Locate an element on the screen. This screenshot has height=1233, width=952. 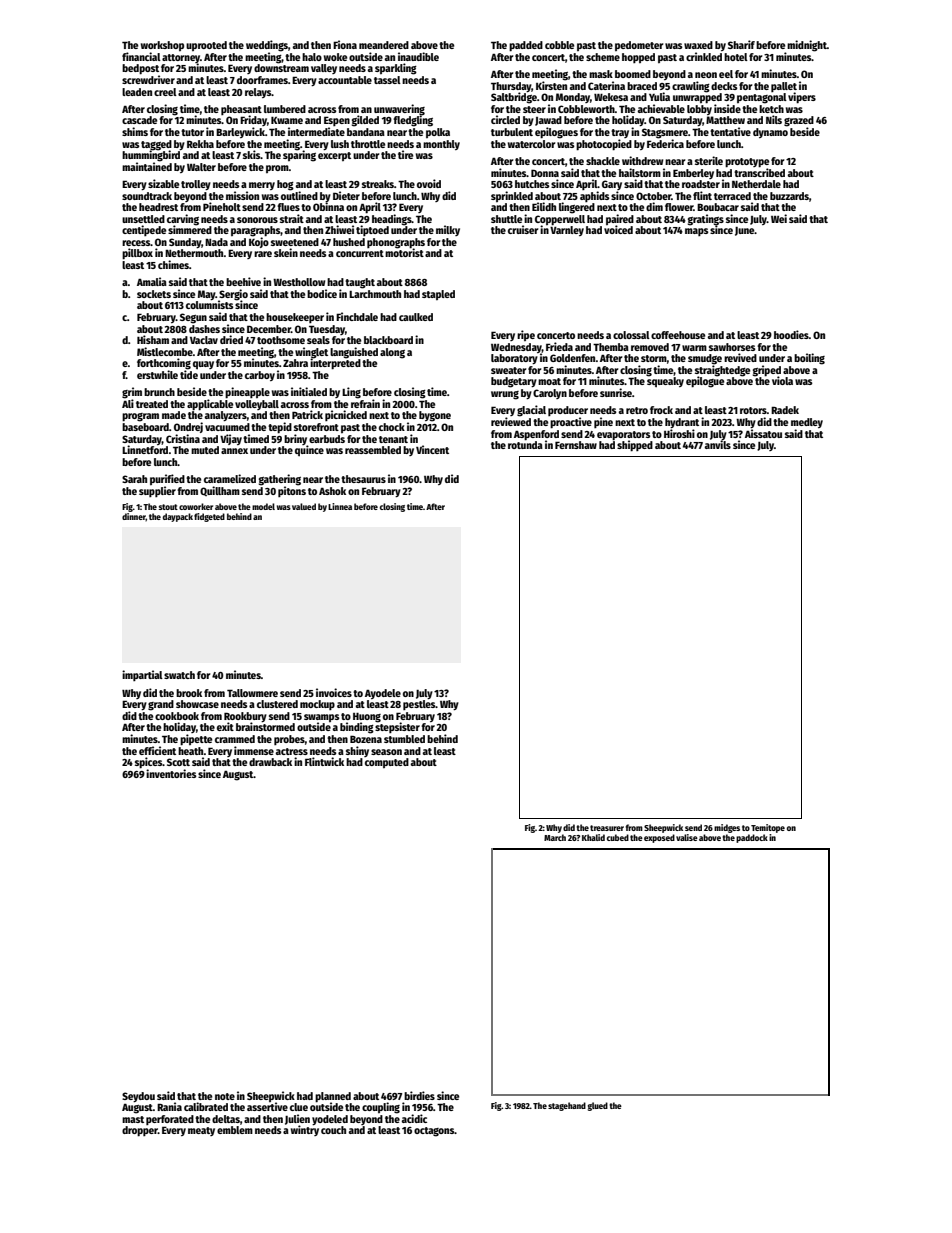
padded is located at coordinates (526, 46).
